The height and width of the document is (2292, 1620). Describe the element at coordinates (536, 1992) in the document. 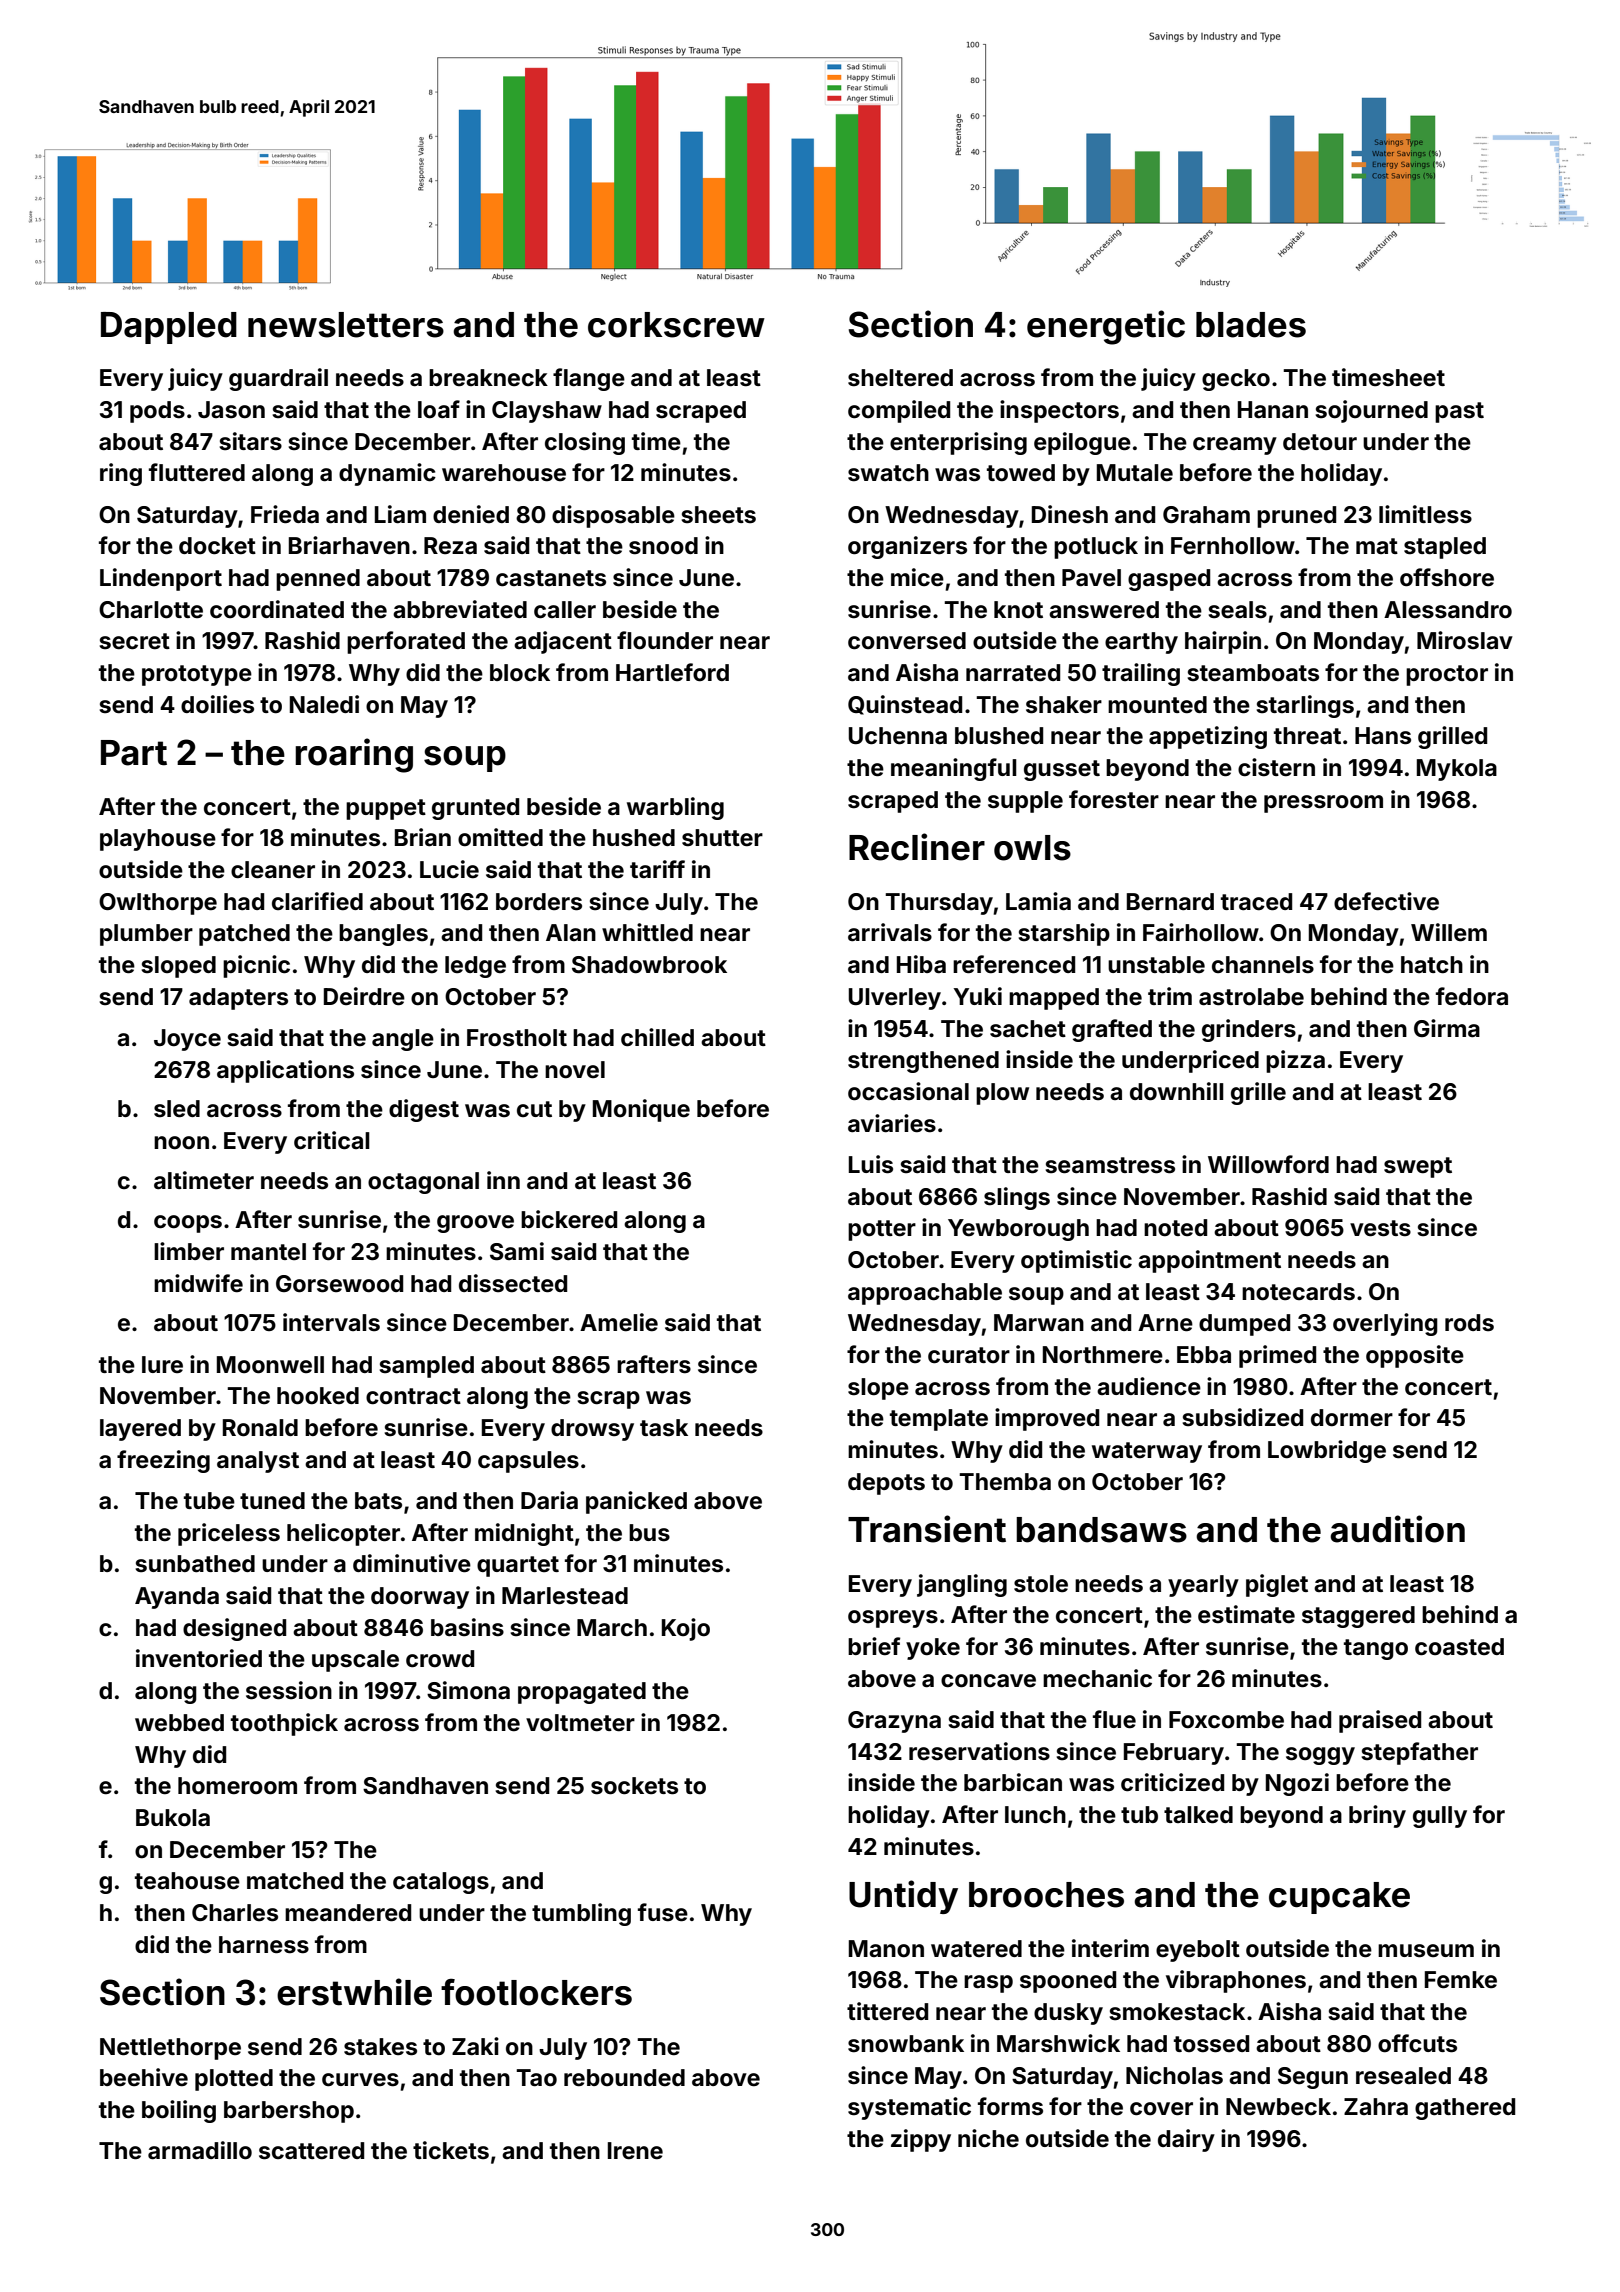

I see `footlockers` at that location.
